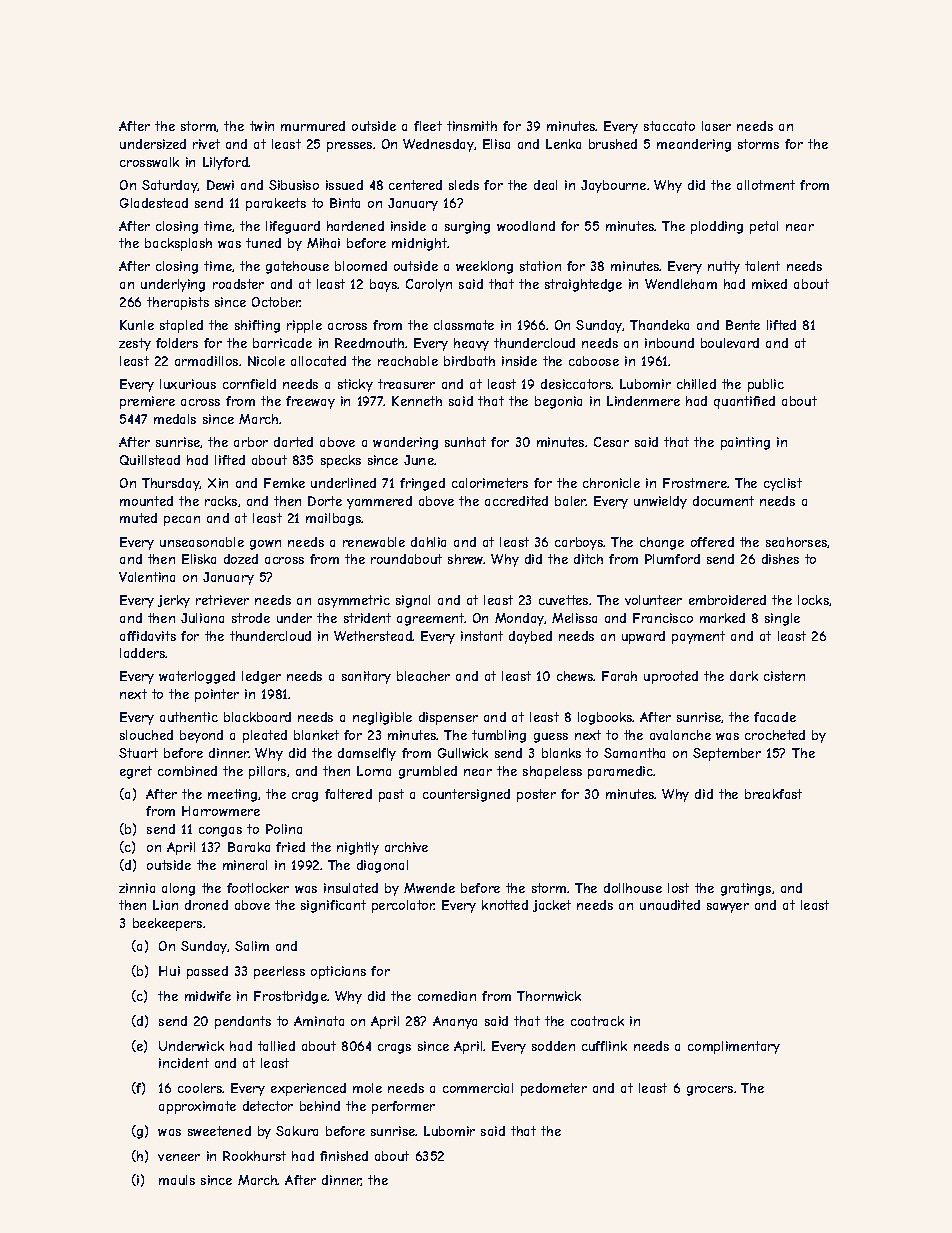  Describe the element at coordinates (428, 126) in the page. I see `fleet` at that location.
